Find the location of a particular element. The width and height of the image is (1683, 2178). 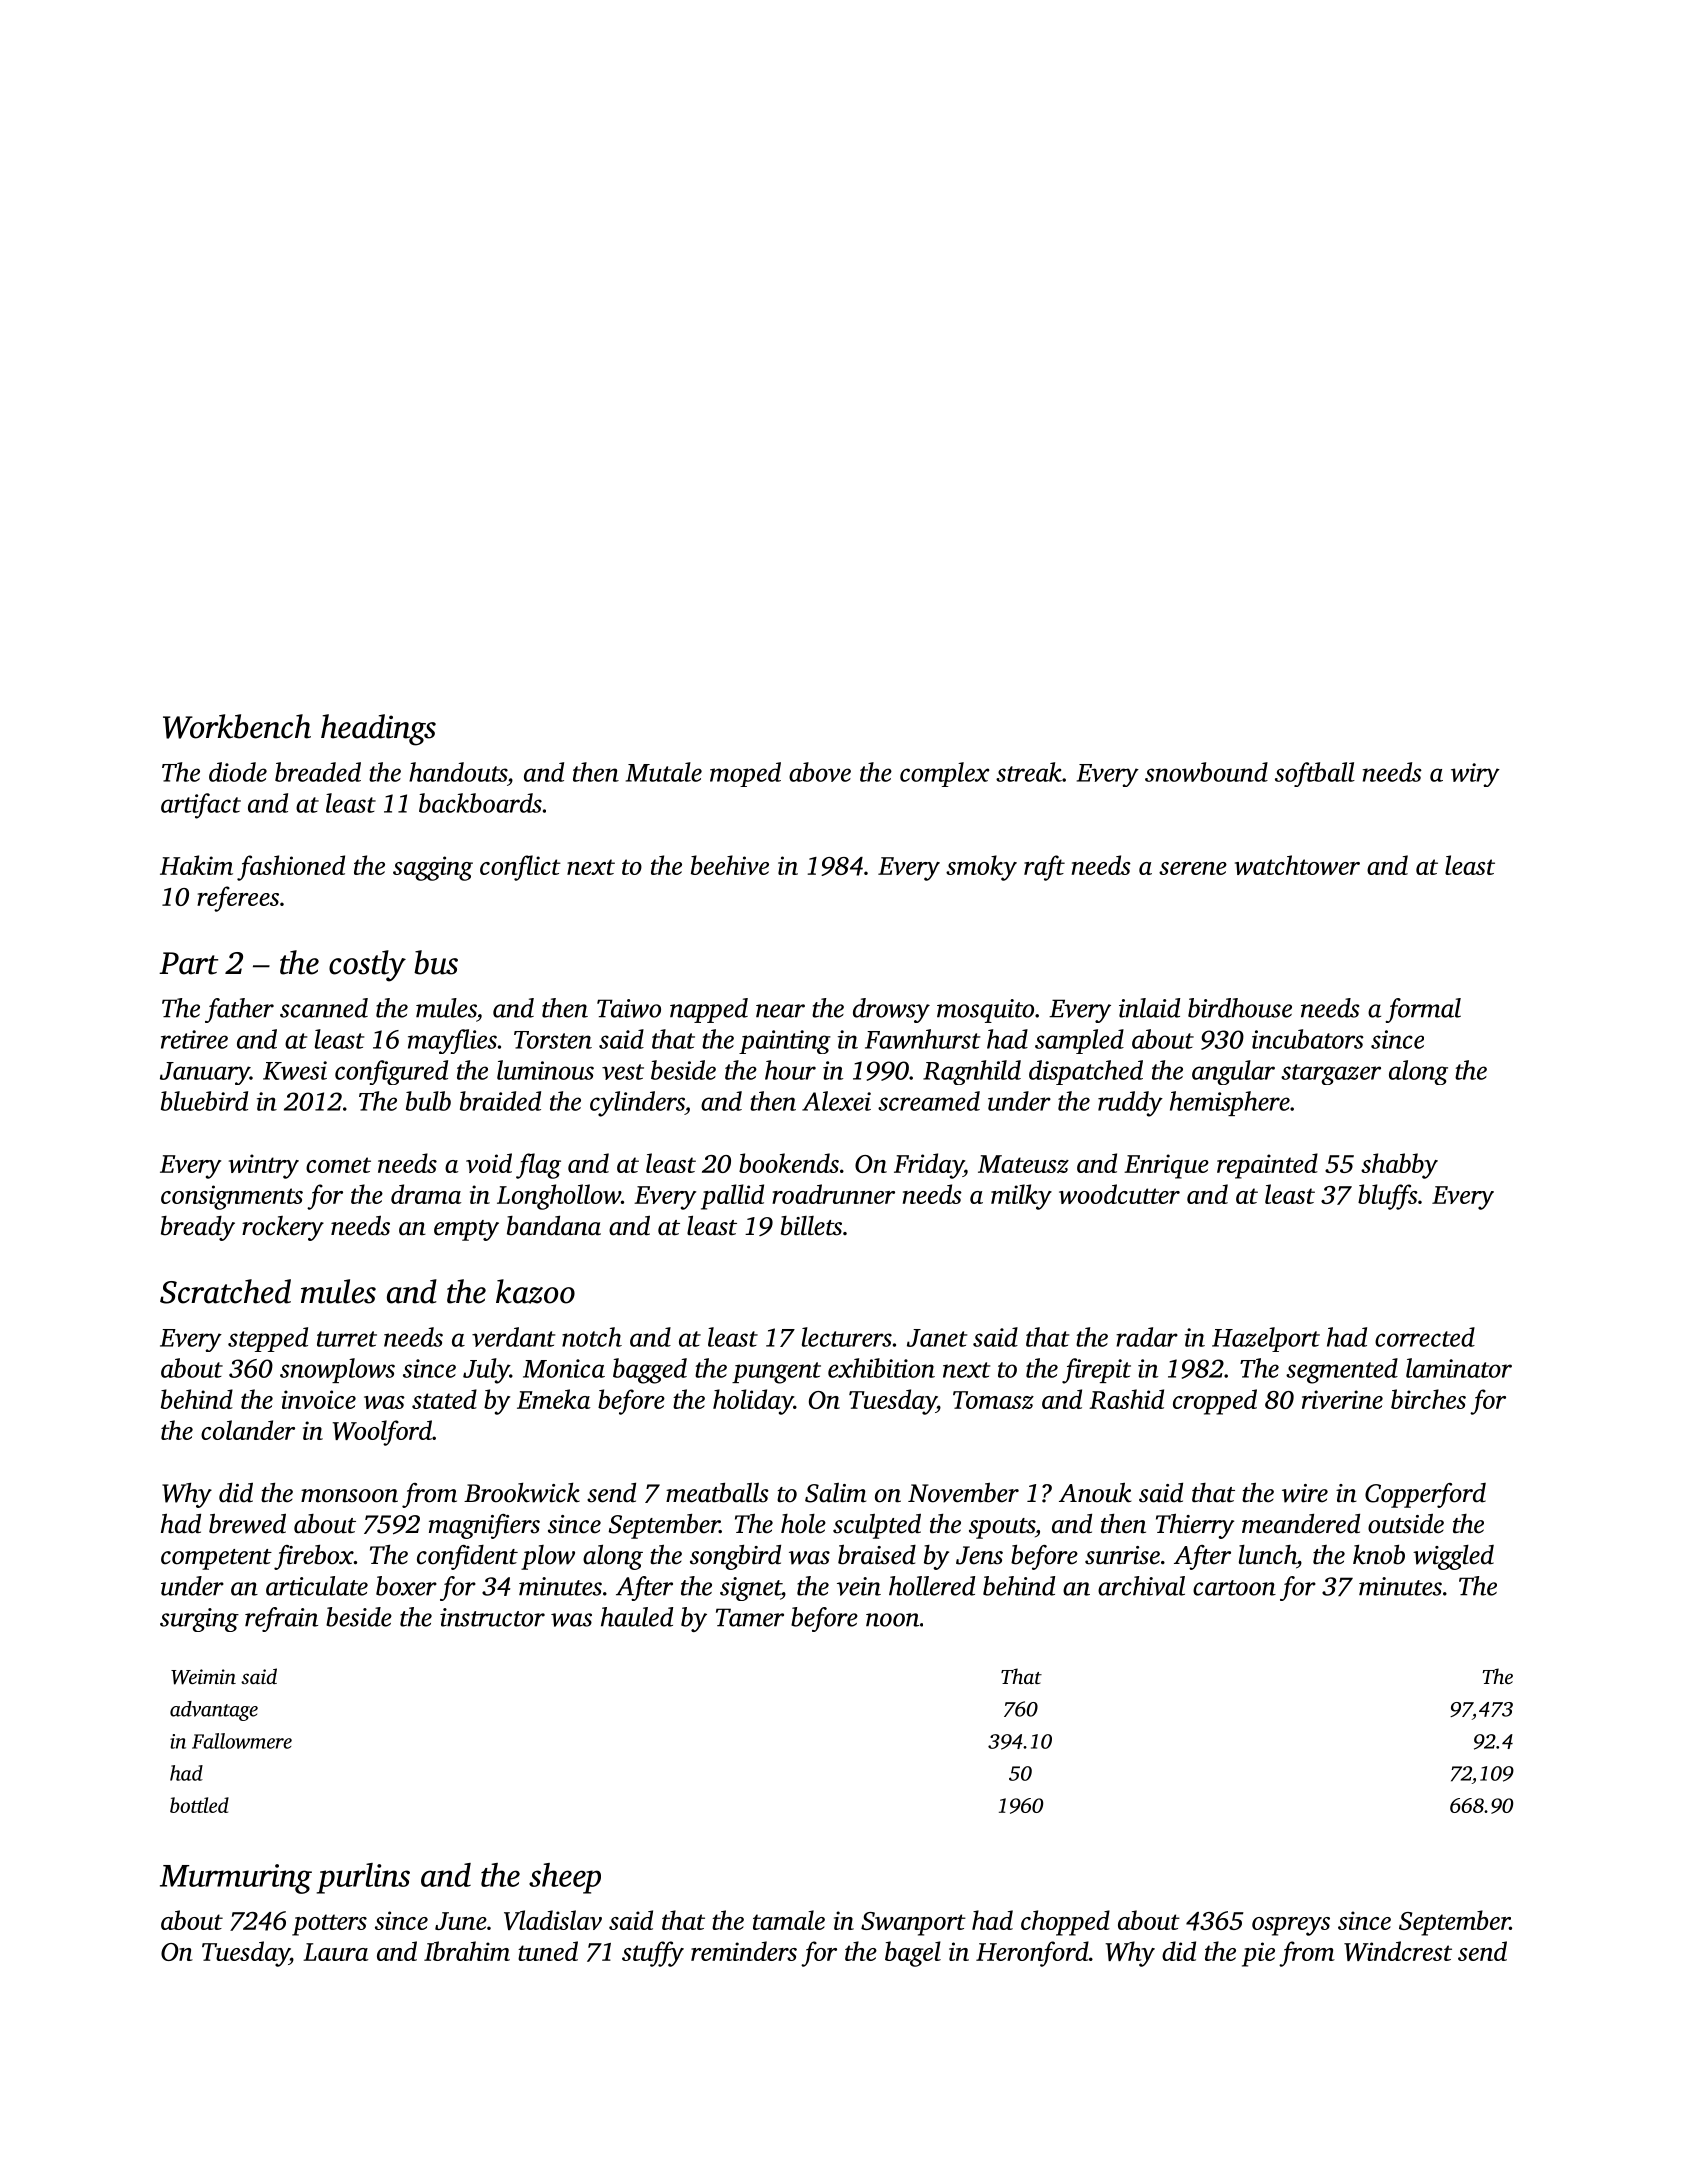

Workbench is located at coordinates (237, 726).
